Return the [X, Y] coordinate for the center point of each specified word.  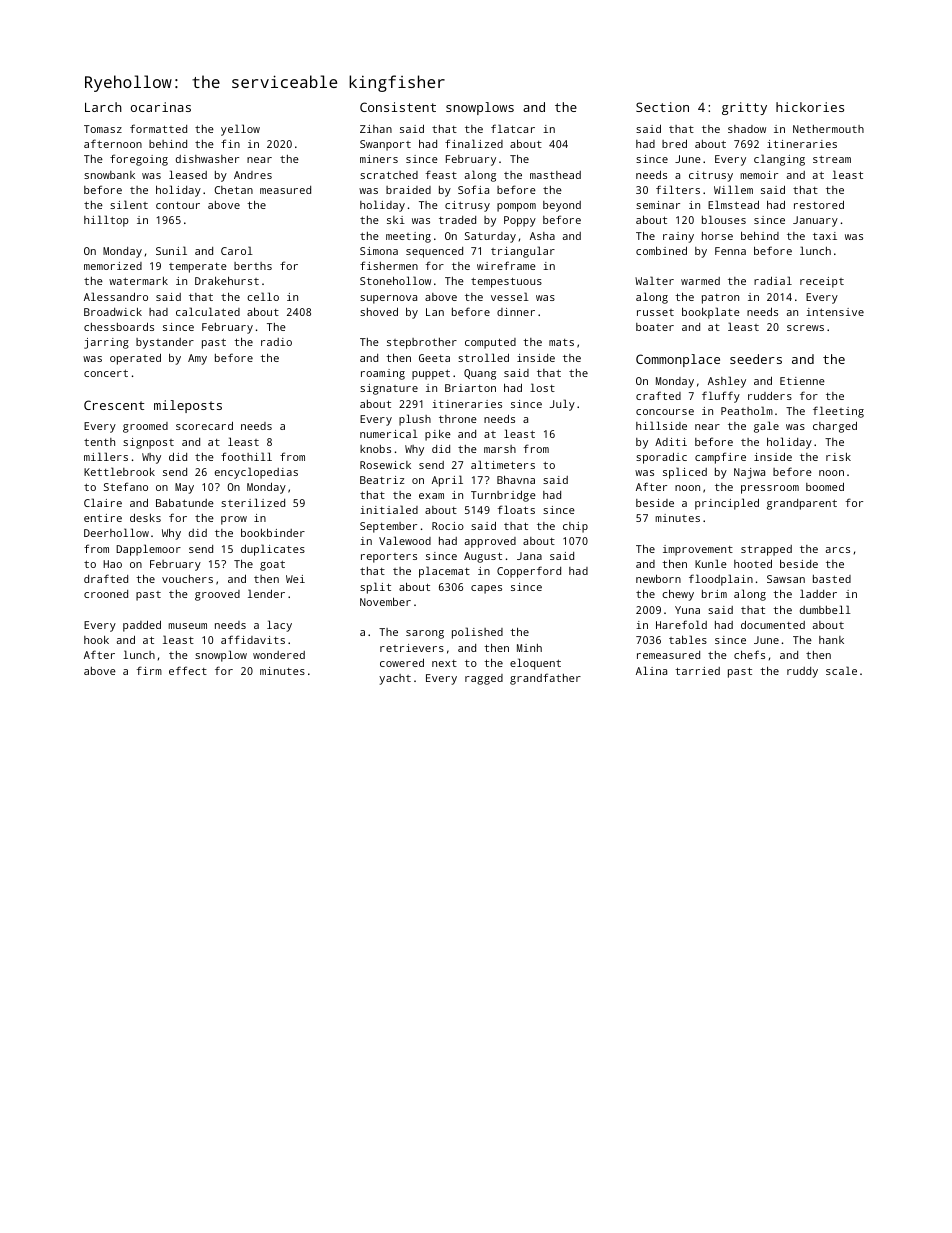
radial [773, 280]
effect [188, 670]
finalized [474, 143]
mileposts [188, 406]
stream [832, 159]
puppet [431, 375]
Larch [103, 107]
